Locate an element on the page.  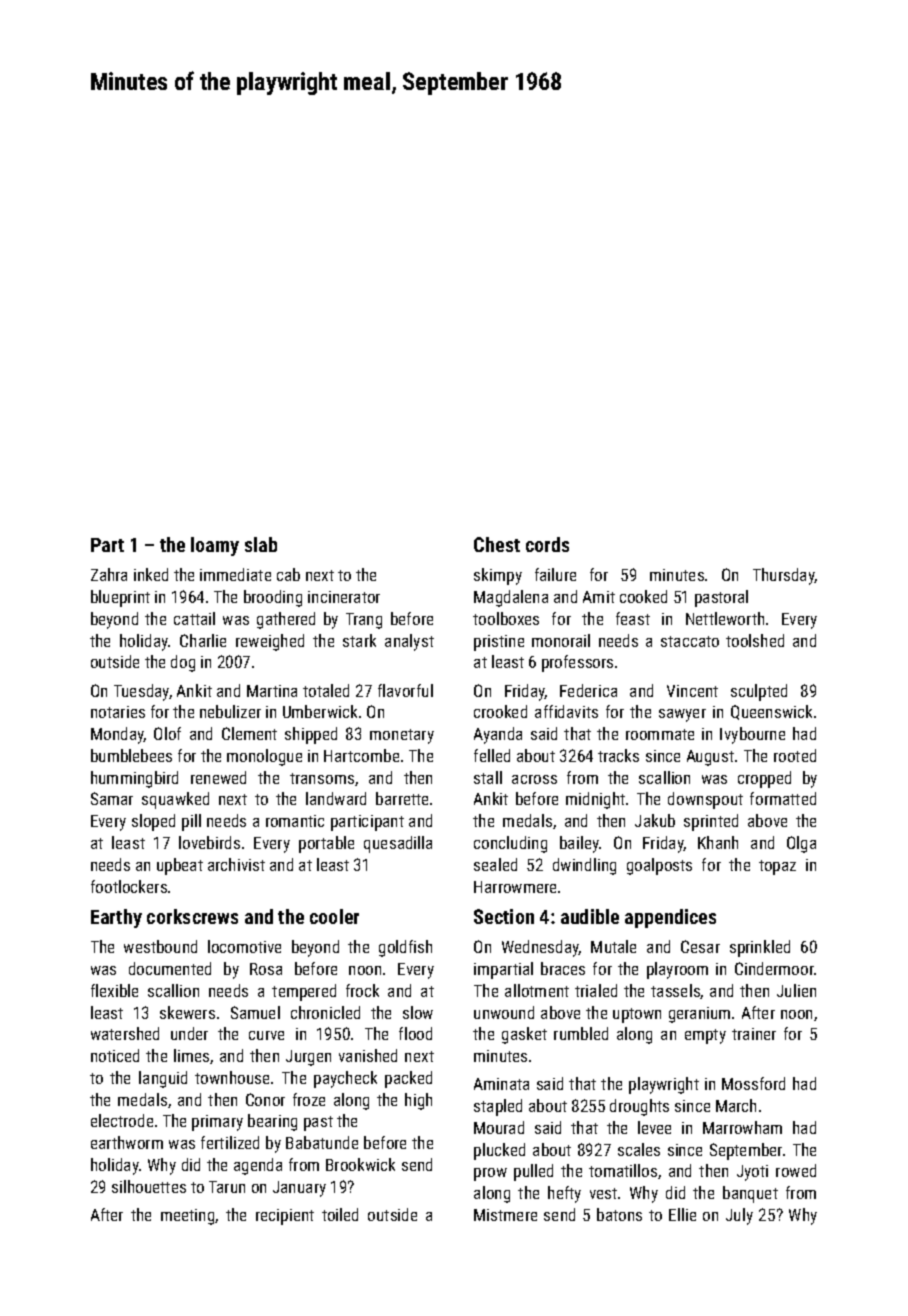
hefty is located at coordinates (564, 1194).
